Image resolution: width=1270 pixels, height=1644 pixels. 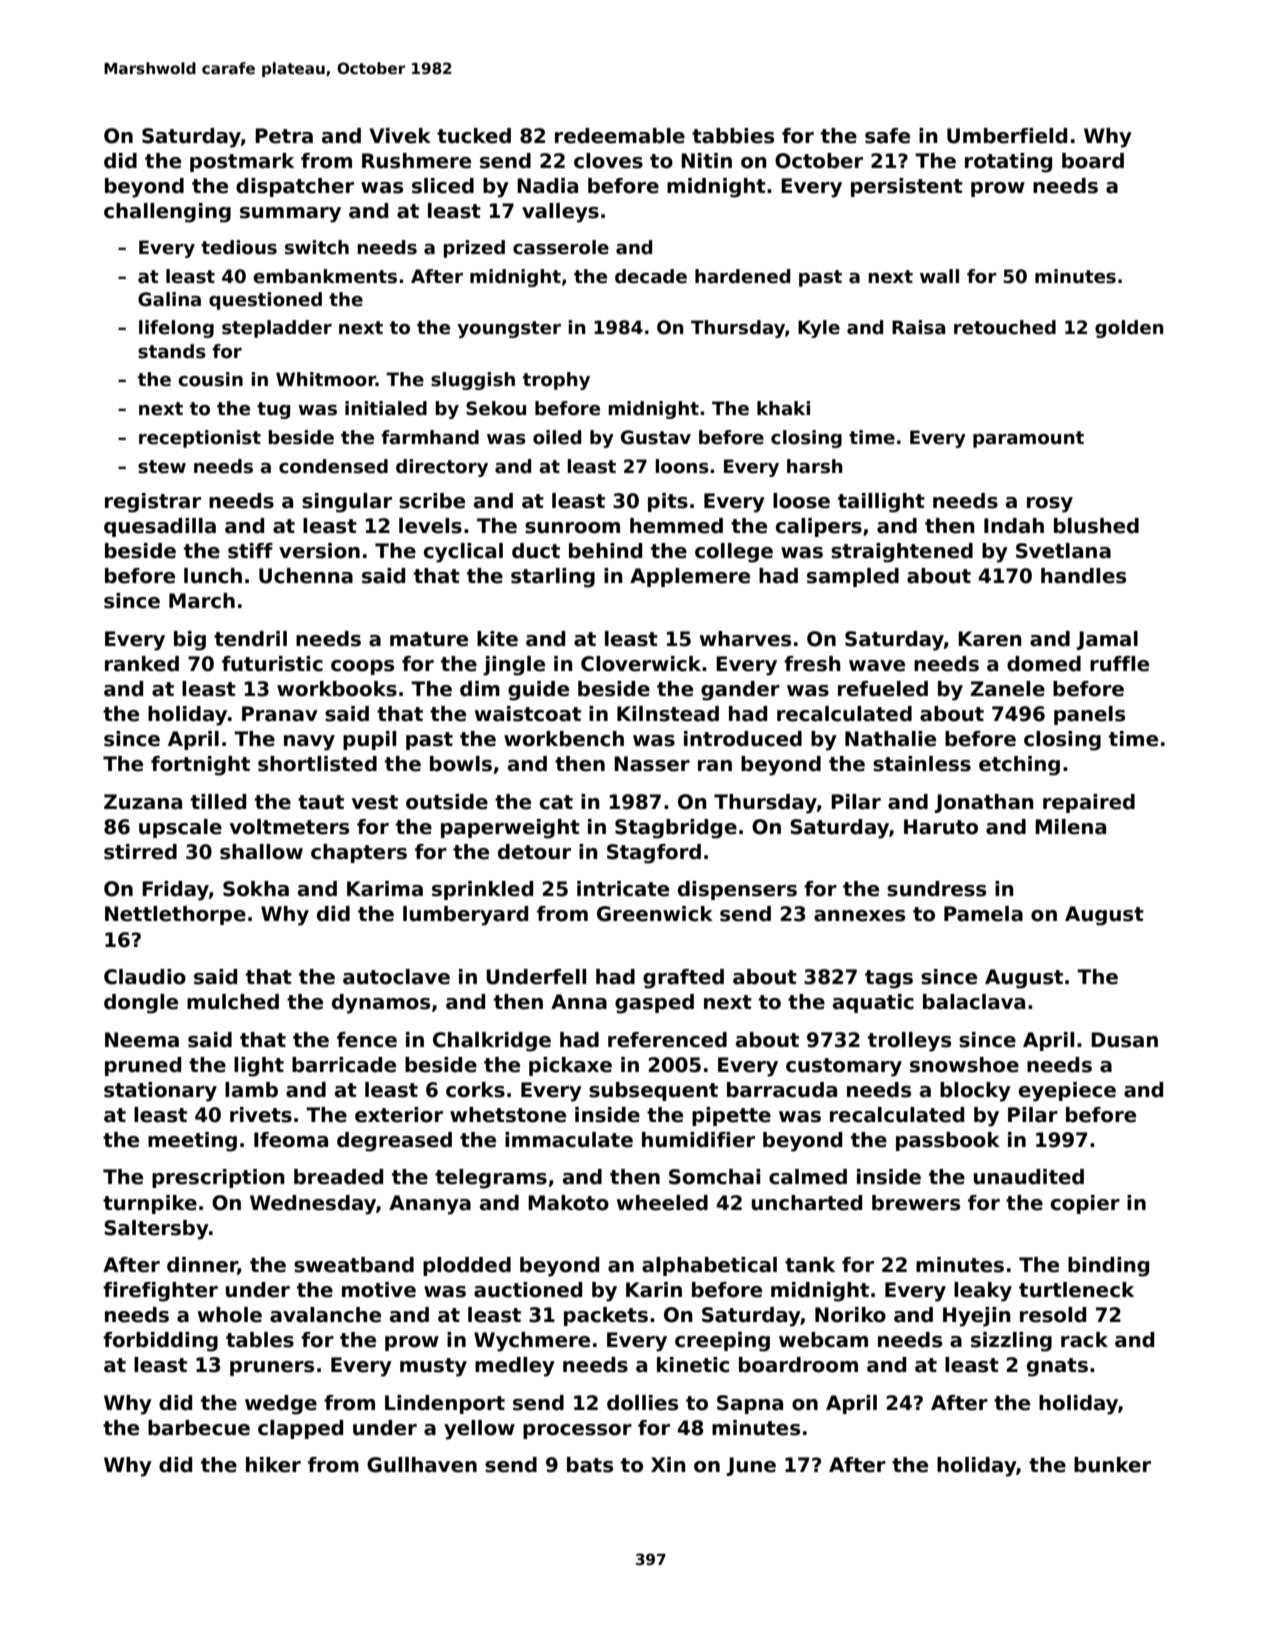 I want to click on blushed, so click(x=1096, y=526).
